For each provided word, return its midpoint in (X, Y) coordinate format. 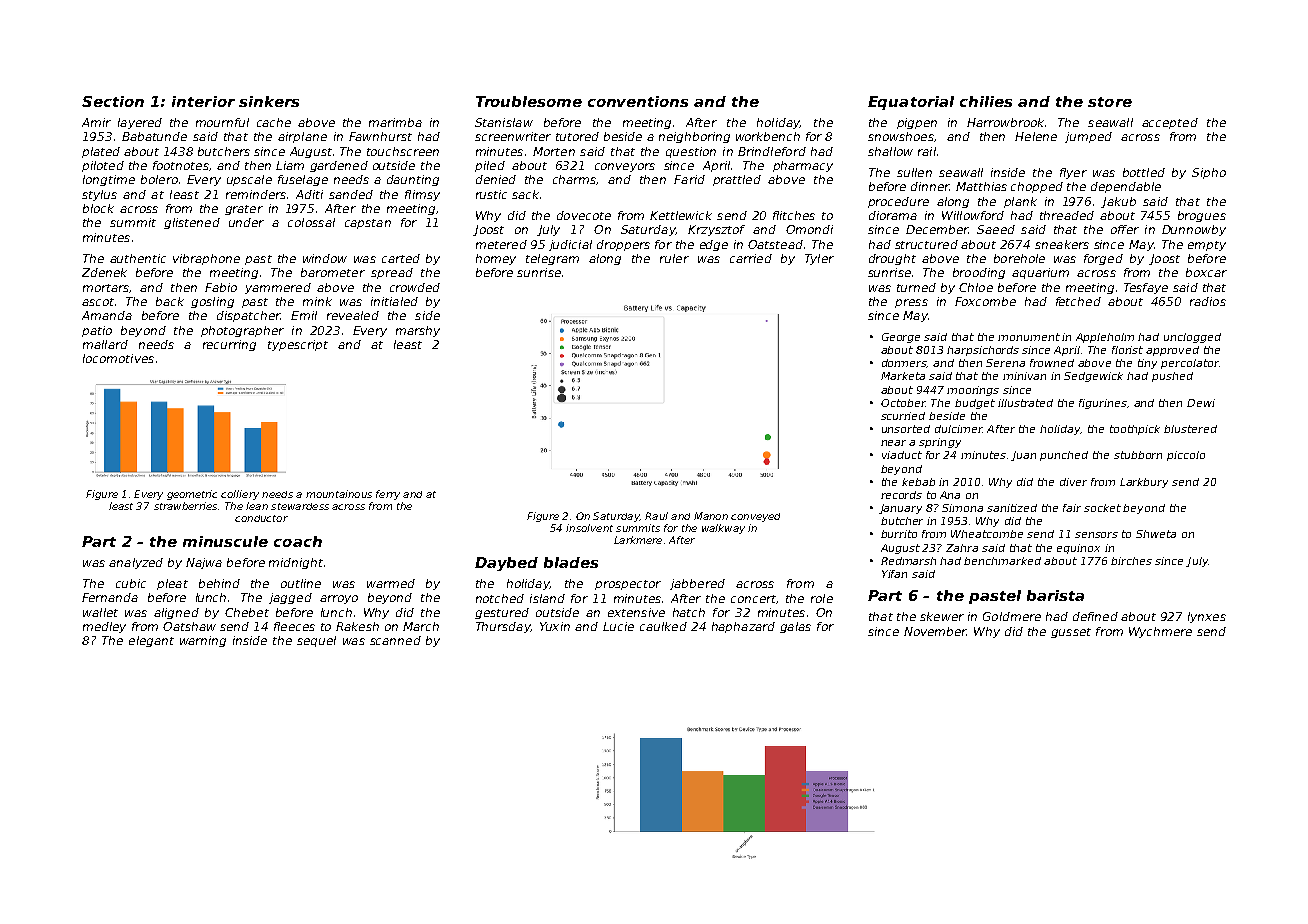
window (325, 258)
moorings (973, 391)
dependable (1126, 187)
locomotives (118, 358)
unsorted (906, 429)
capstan (368, 224)
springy (940, 443)
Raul (656, 516)
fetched (1078, 301)
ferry (388, 495)
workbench (768, 136)
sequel (316, 641)
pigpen (917, 123)
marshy (418, 331)
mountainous (339, 494)
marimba (395, 122)
